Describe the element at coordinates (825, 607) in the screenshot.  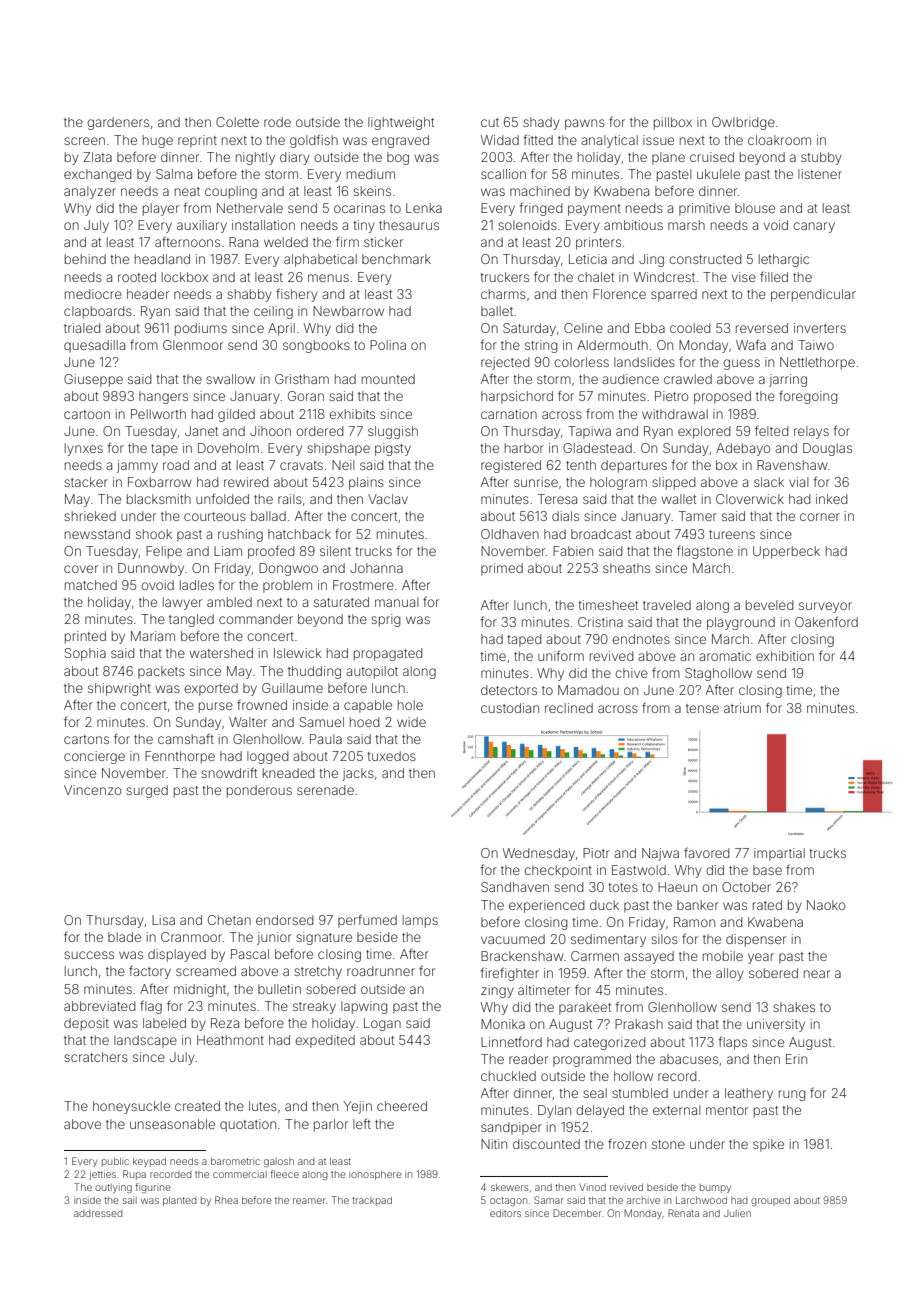
I see `surveyor` at that location.
